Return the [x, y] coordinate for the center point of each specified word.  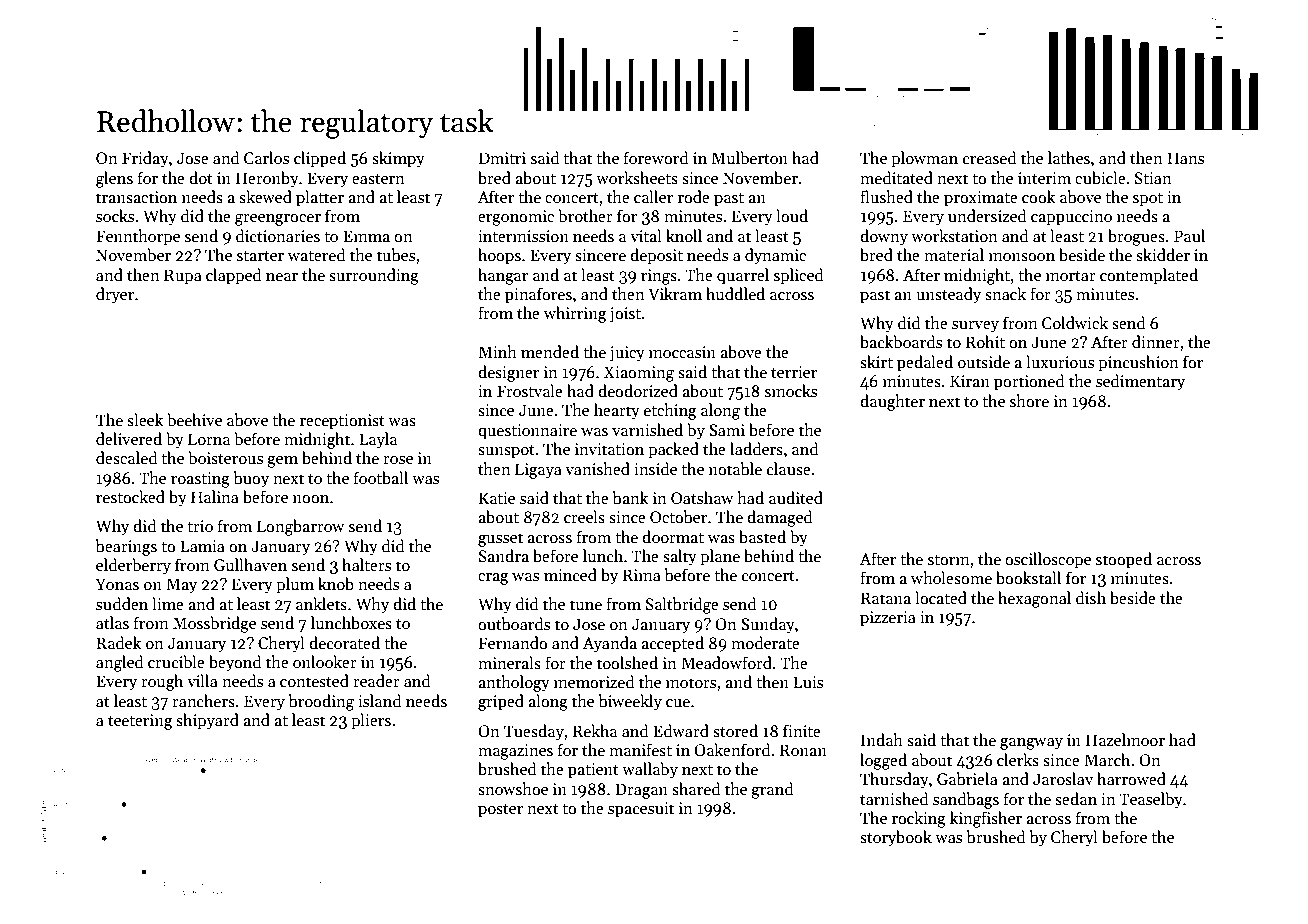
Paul [1189, 235]
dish [1091, 597]
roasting [200, 480]
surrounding [374, 276]
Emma [366, 236]
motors [691, 683]
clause [789, 469]
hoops [499, 256]
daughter [892, 402]
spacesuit [641, 810]
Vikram [675, 293]
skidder [1163, 255]
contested [314, 681]
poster [500, 811]
